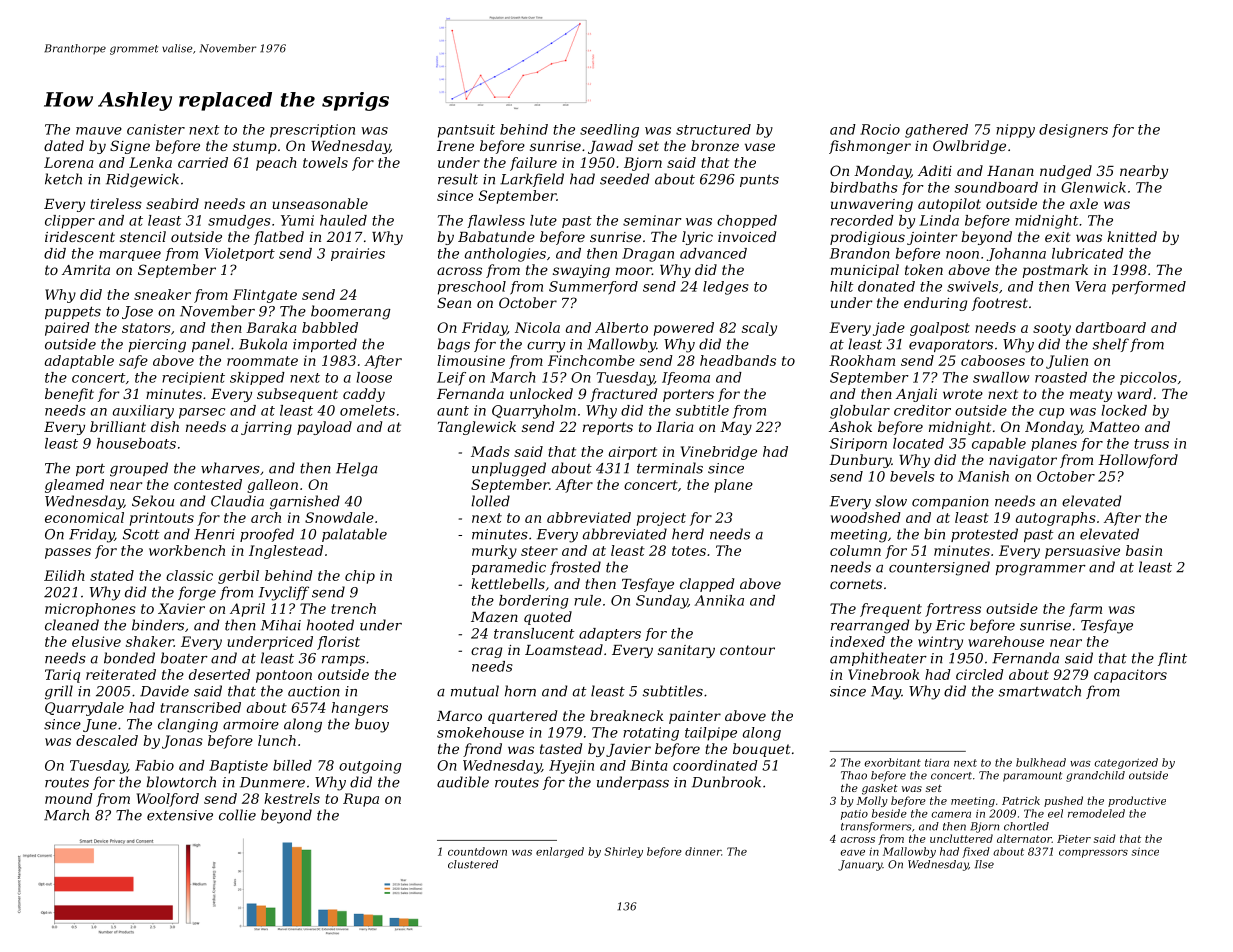  Describe the element at coordinates (1095, 776) in the document. I see `grandchild` at that location.
